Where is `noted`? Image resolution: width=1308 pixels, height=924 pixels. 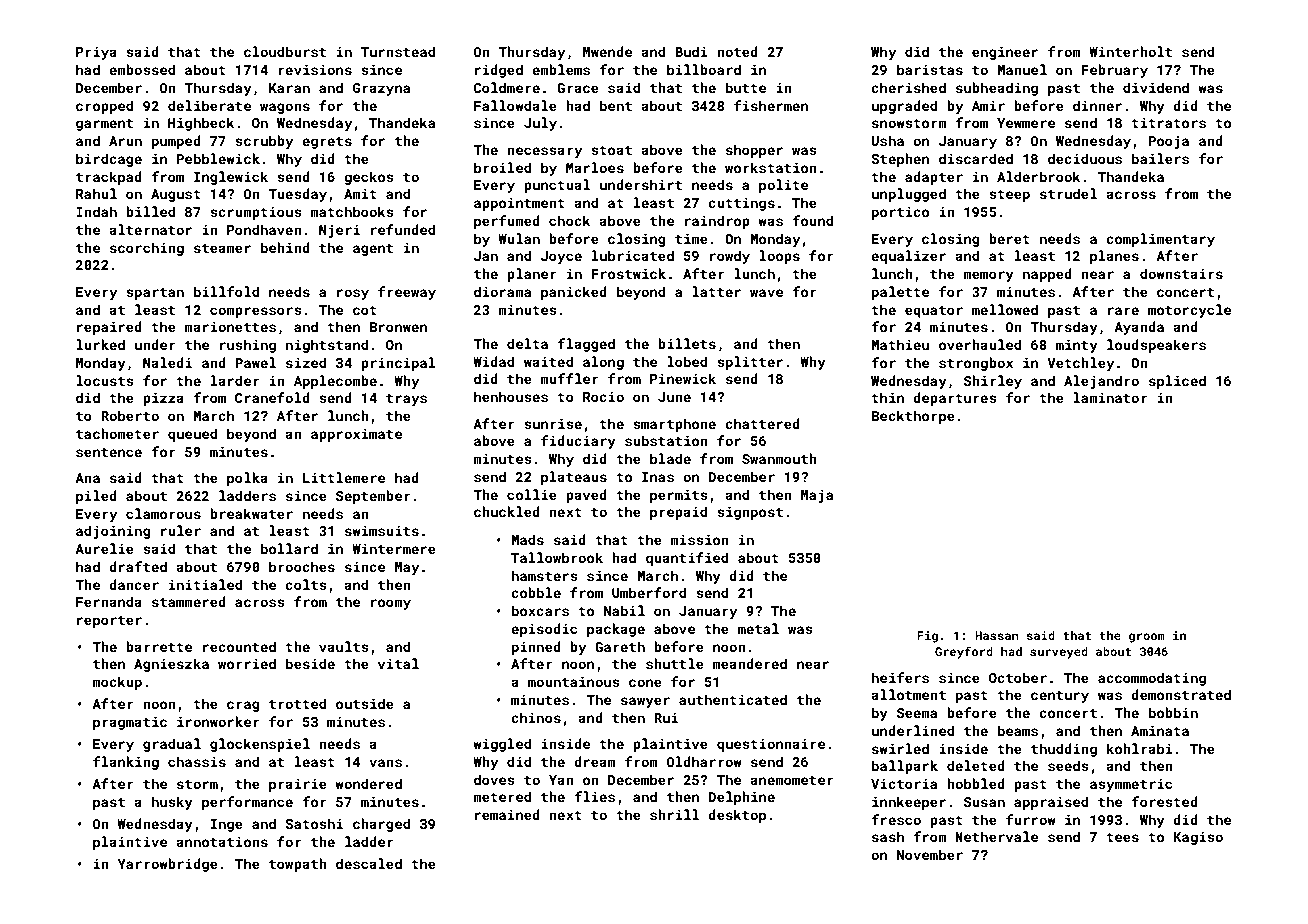
noted is located at coordinates (737, 51).
